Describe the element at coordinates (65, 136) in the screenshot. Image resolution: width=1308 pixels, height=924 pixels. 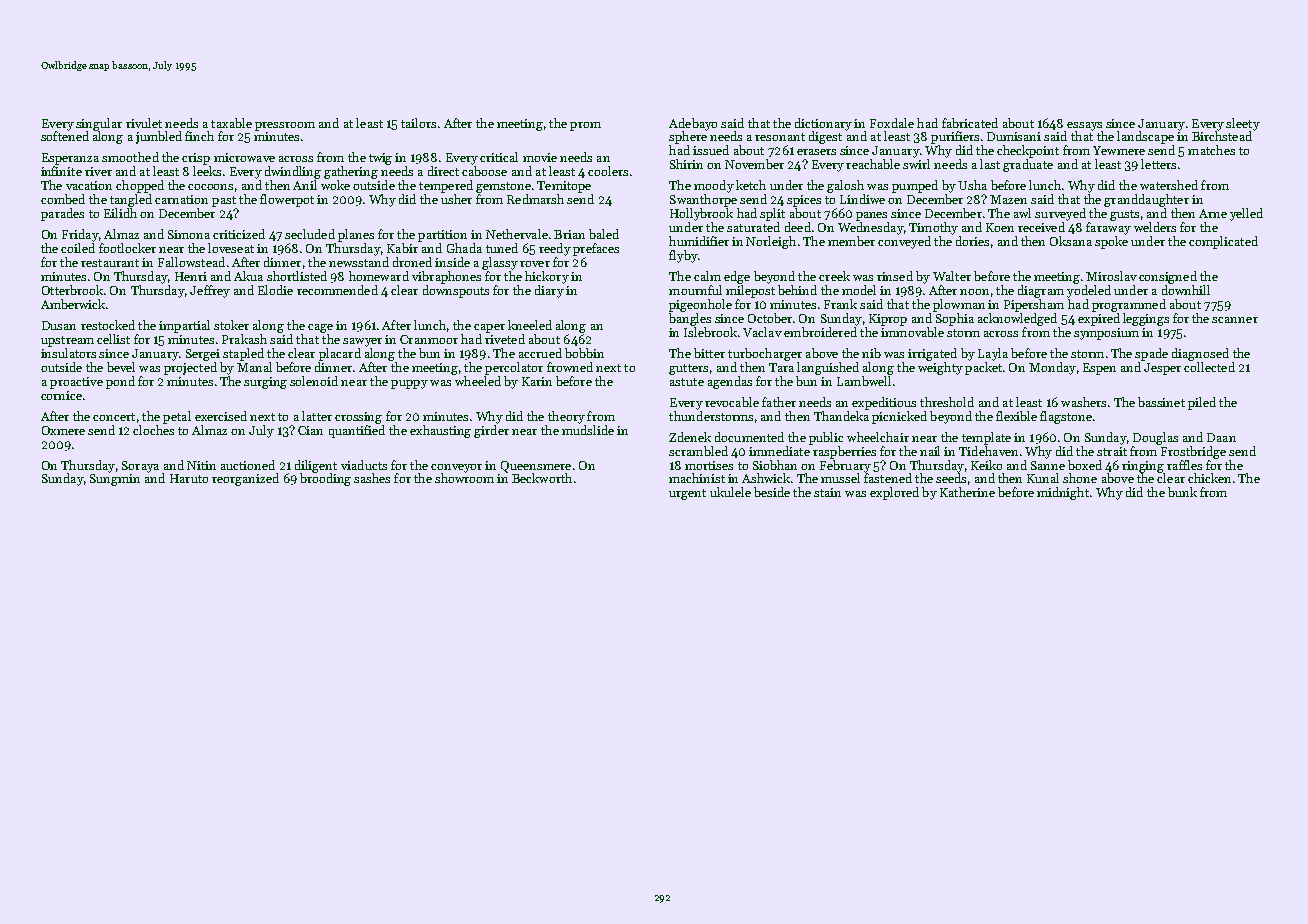
I see `softened` at that location.
